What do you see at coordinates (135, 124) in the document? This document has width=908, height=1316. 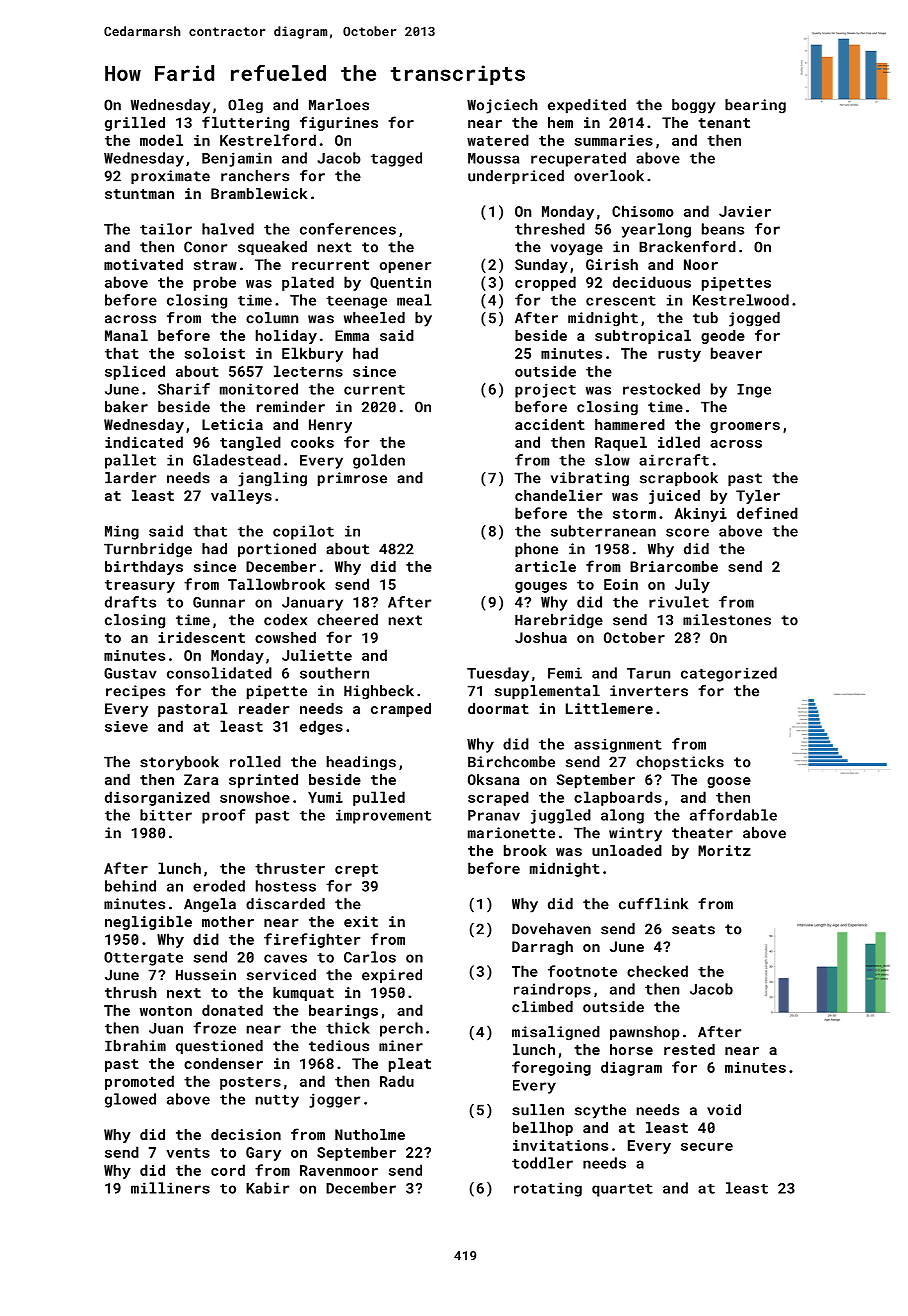 I see `grilled` at bounding box center [135, 124].
